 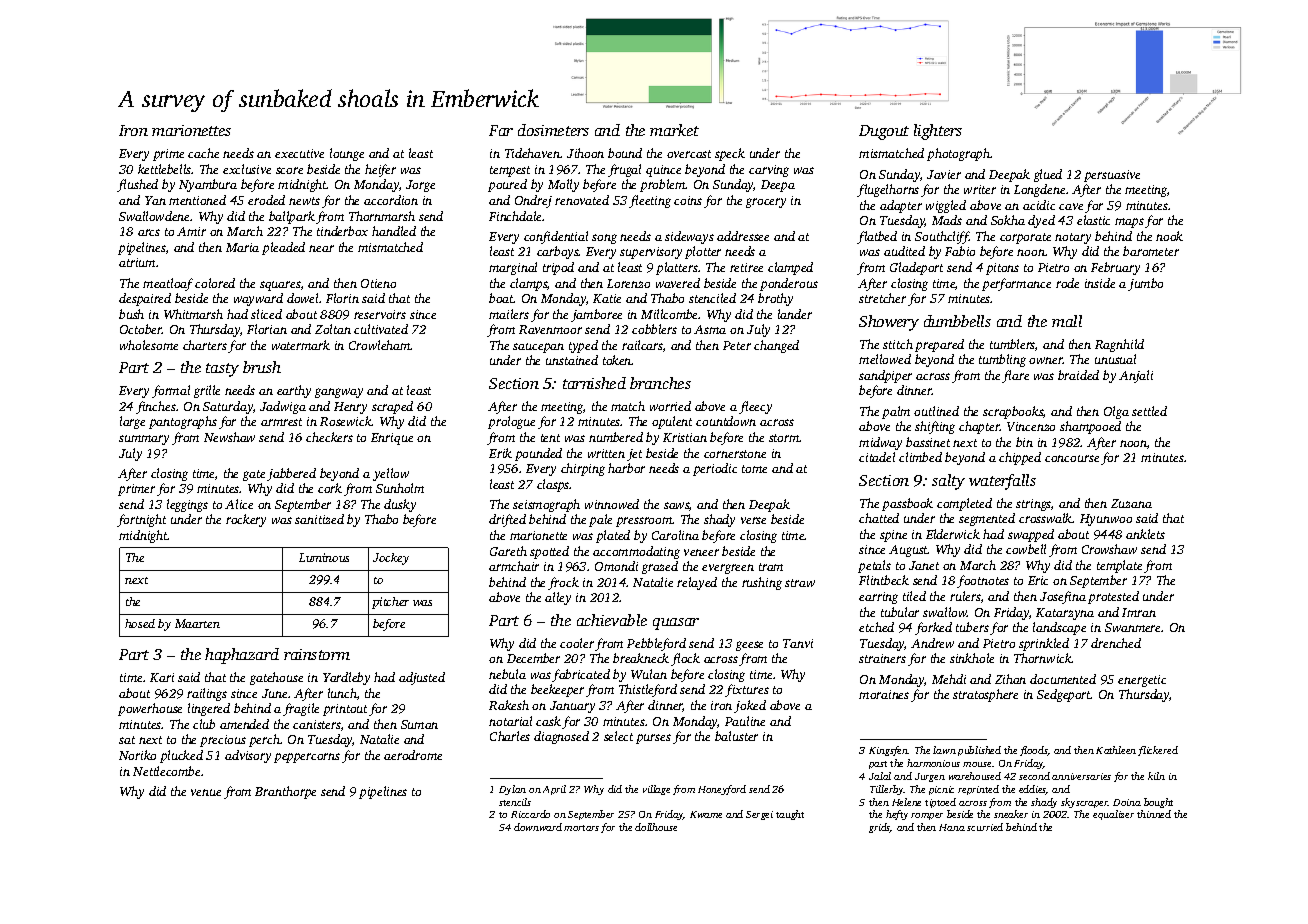 I want to click on cache, so click(x=203, y=153).
